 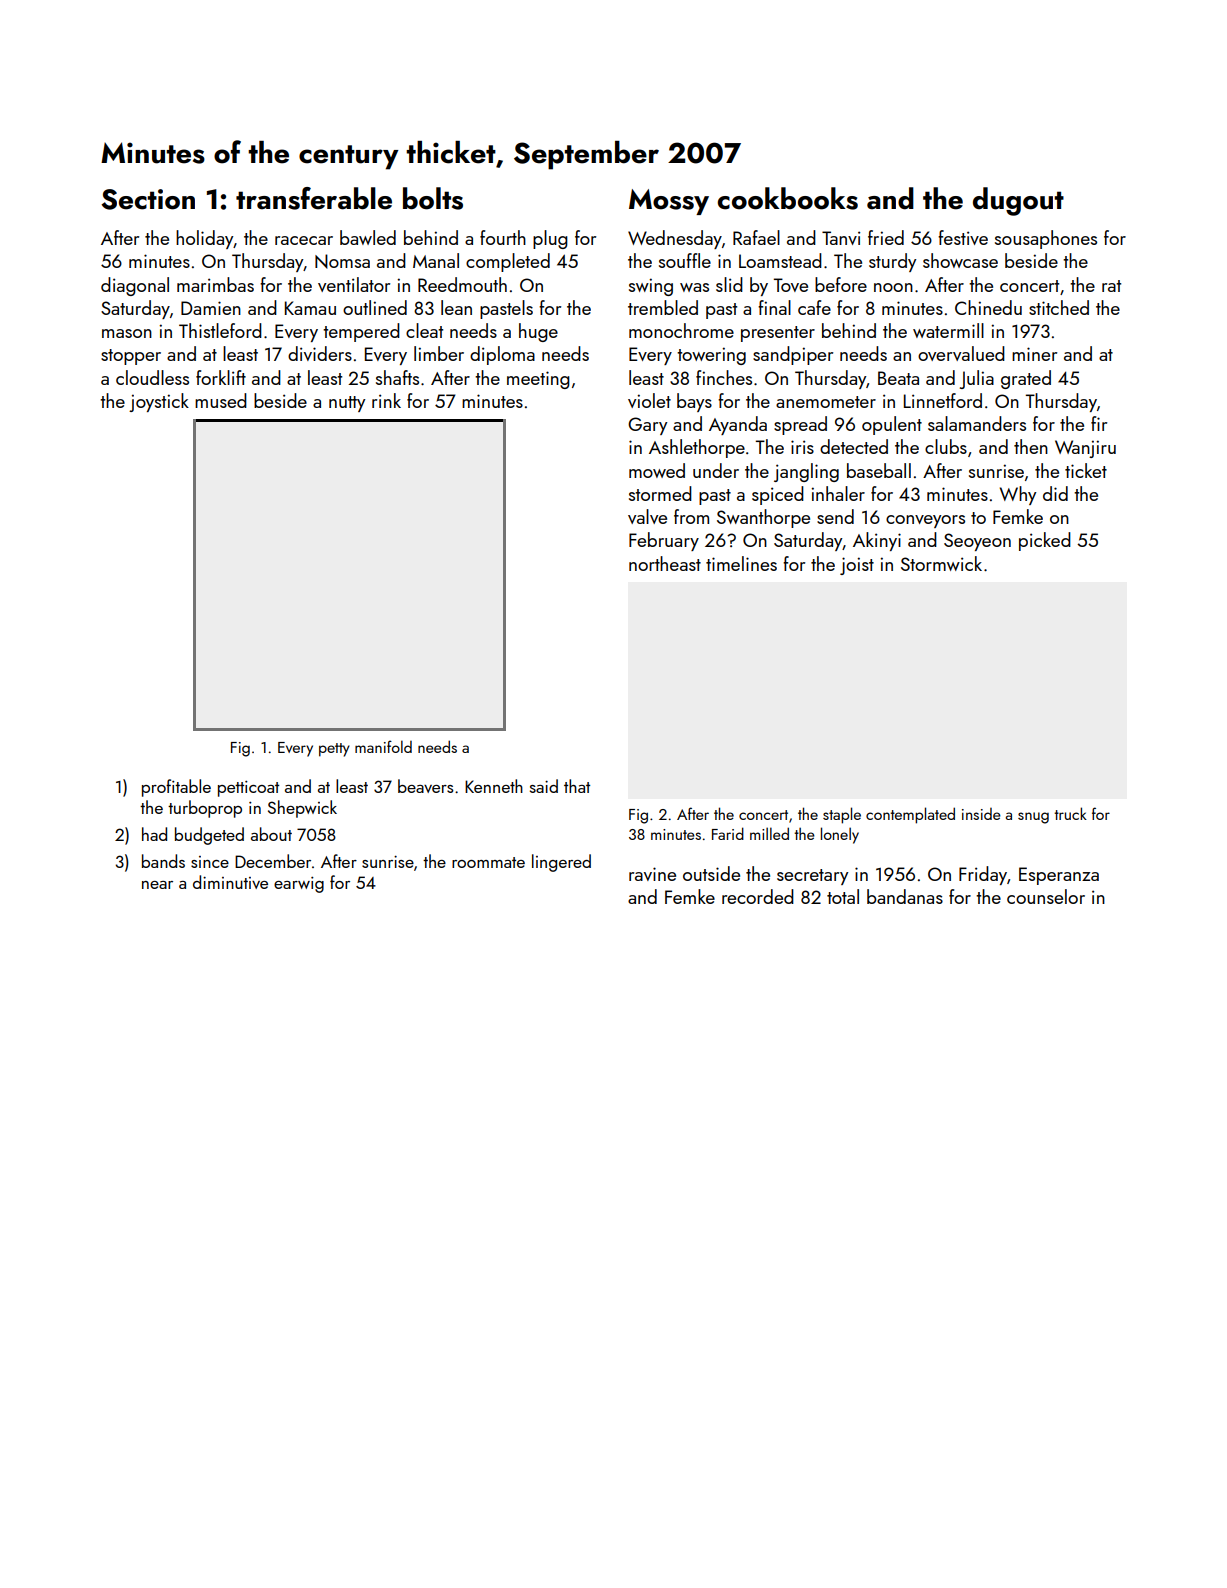 I want to click on sousaphones, so click(x=1046, y=239).
